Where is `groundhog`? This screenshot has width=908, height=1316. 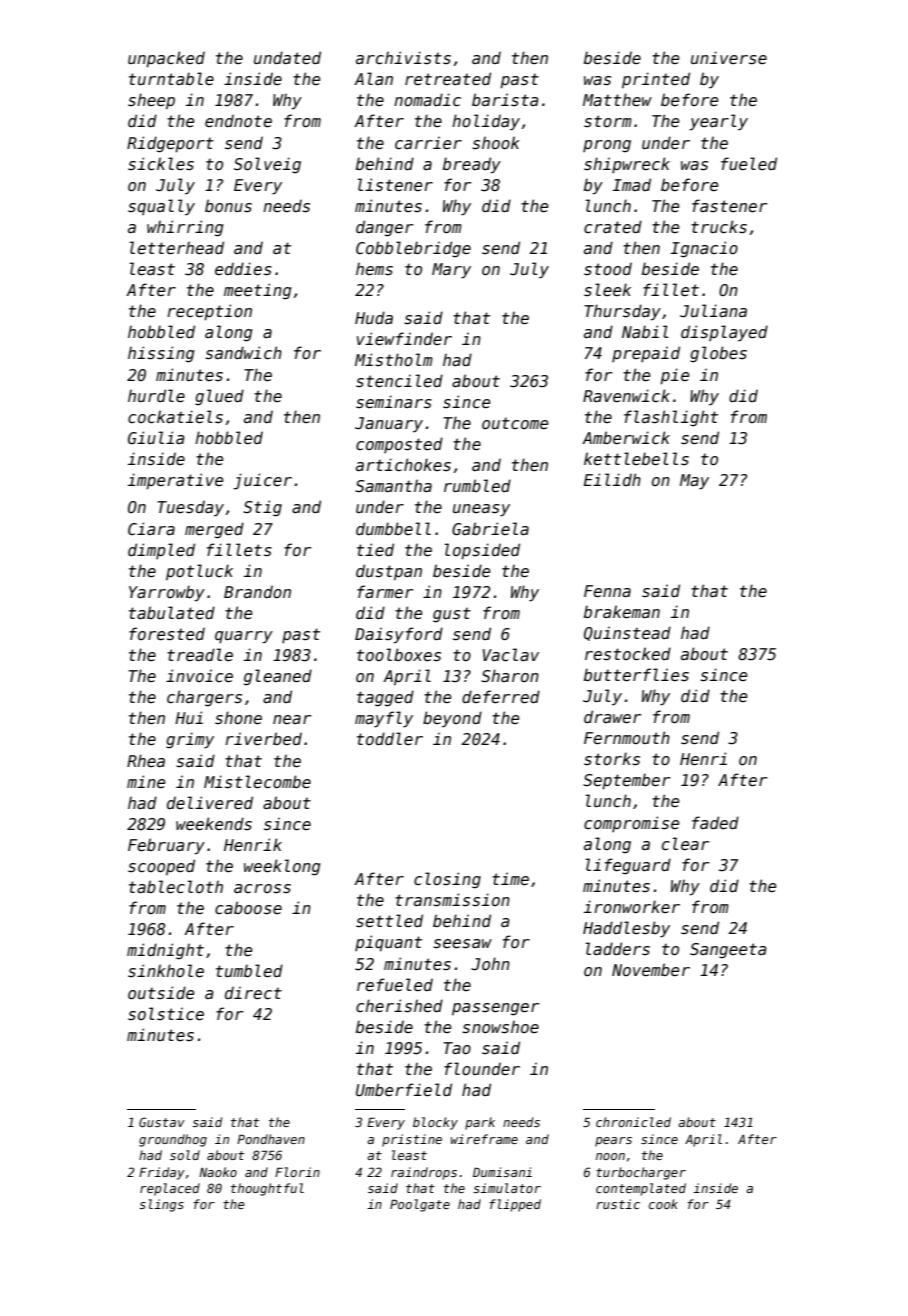 groundhog is located at coordinates (173, 1140).
